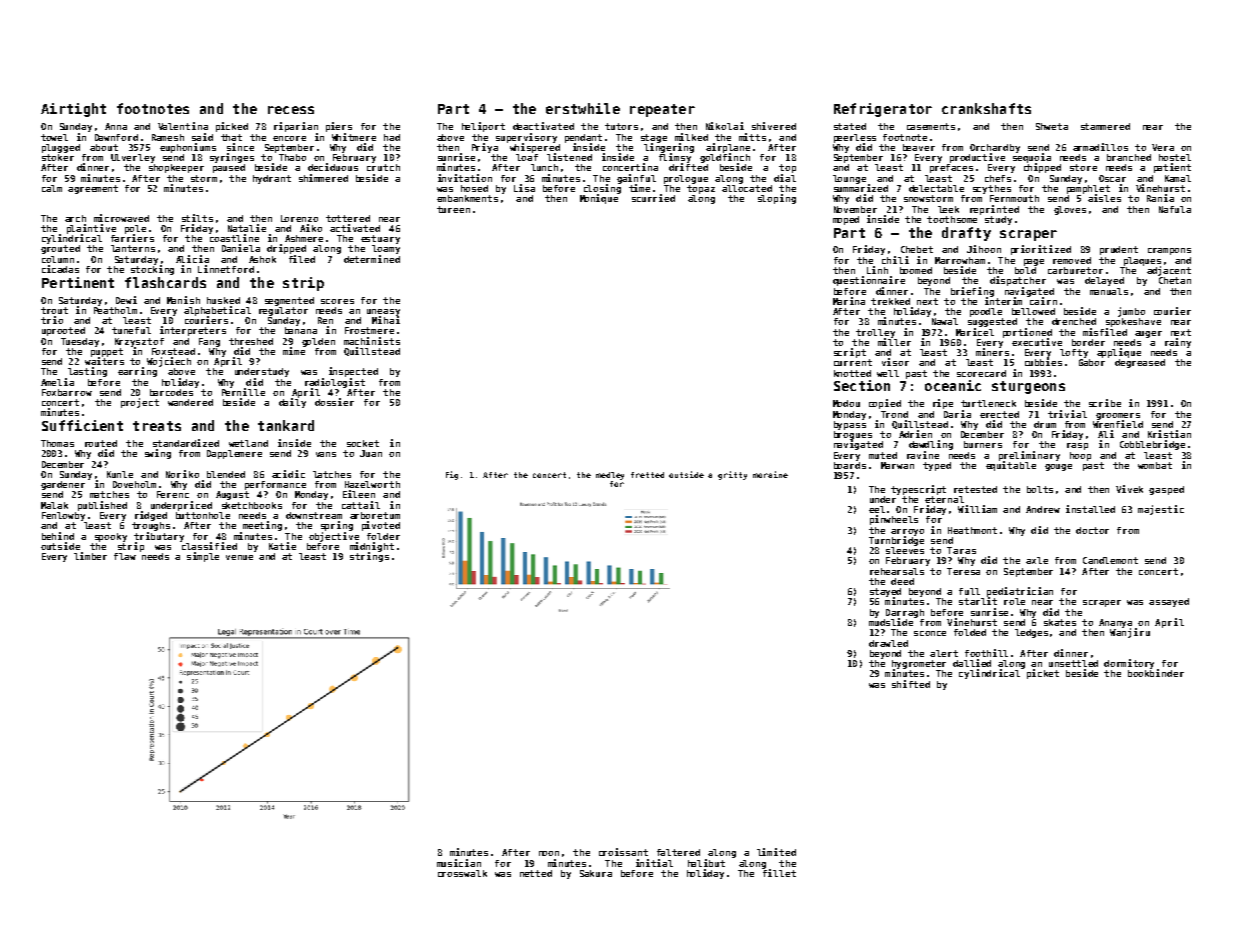 The width and height of the document is (1233, 952). I want to click on Gabor, so click(1092, 362).
